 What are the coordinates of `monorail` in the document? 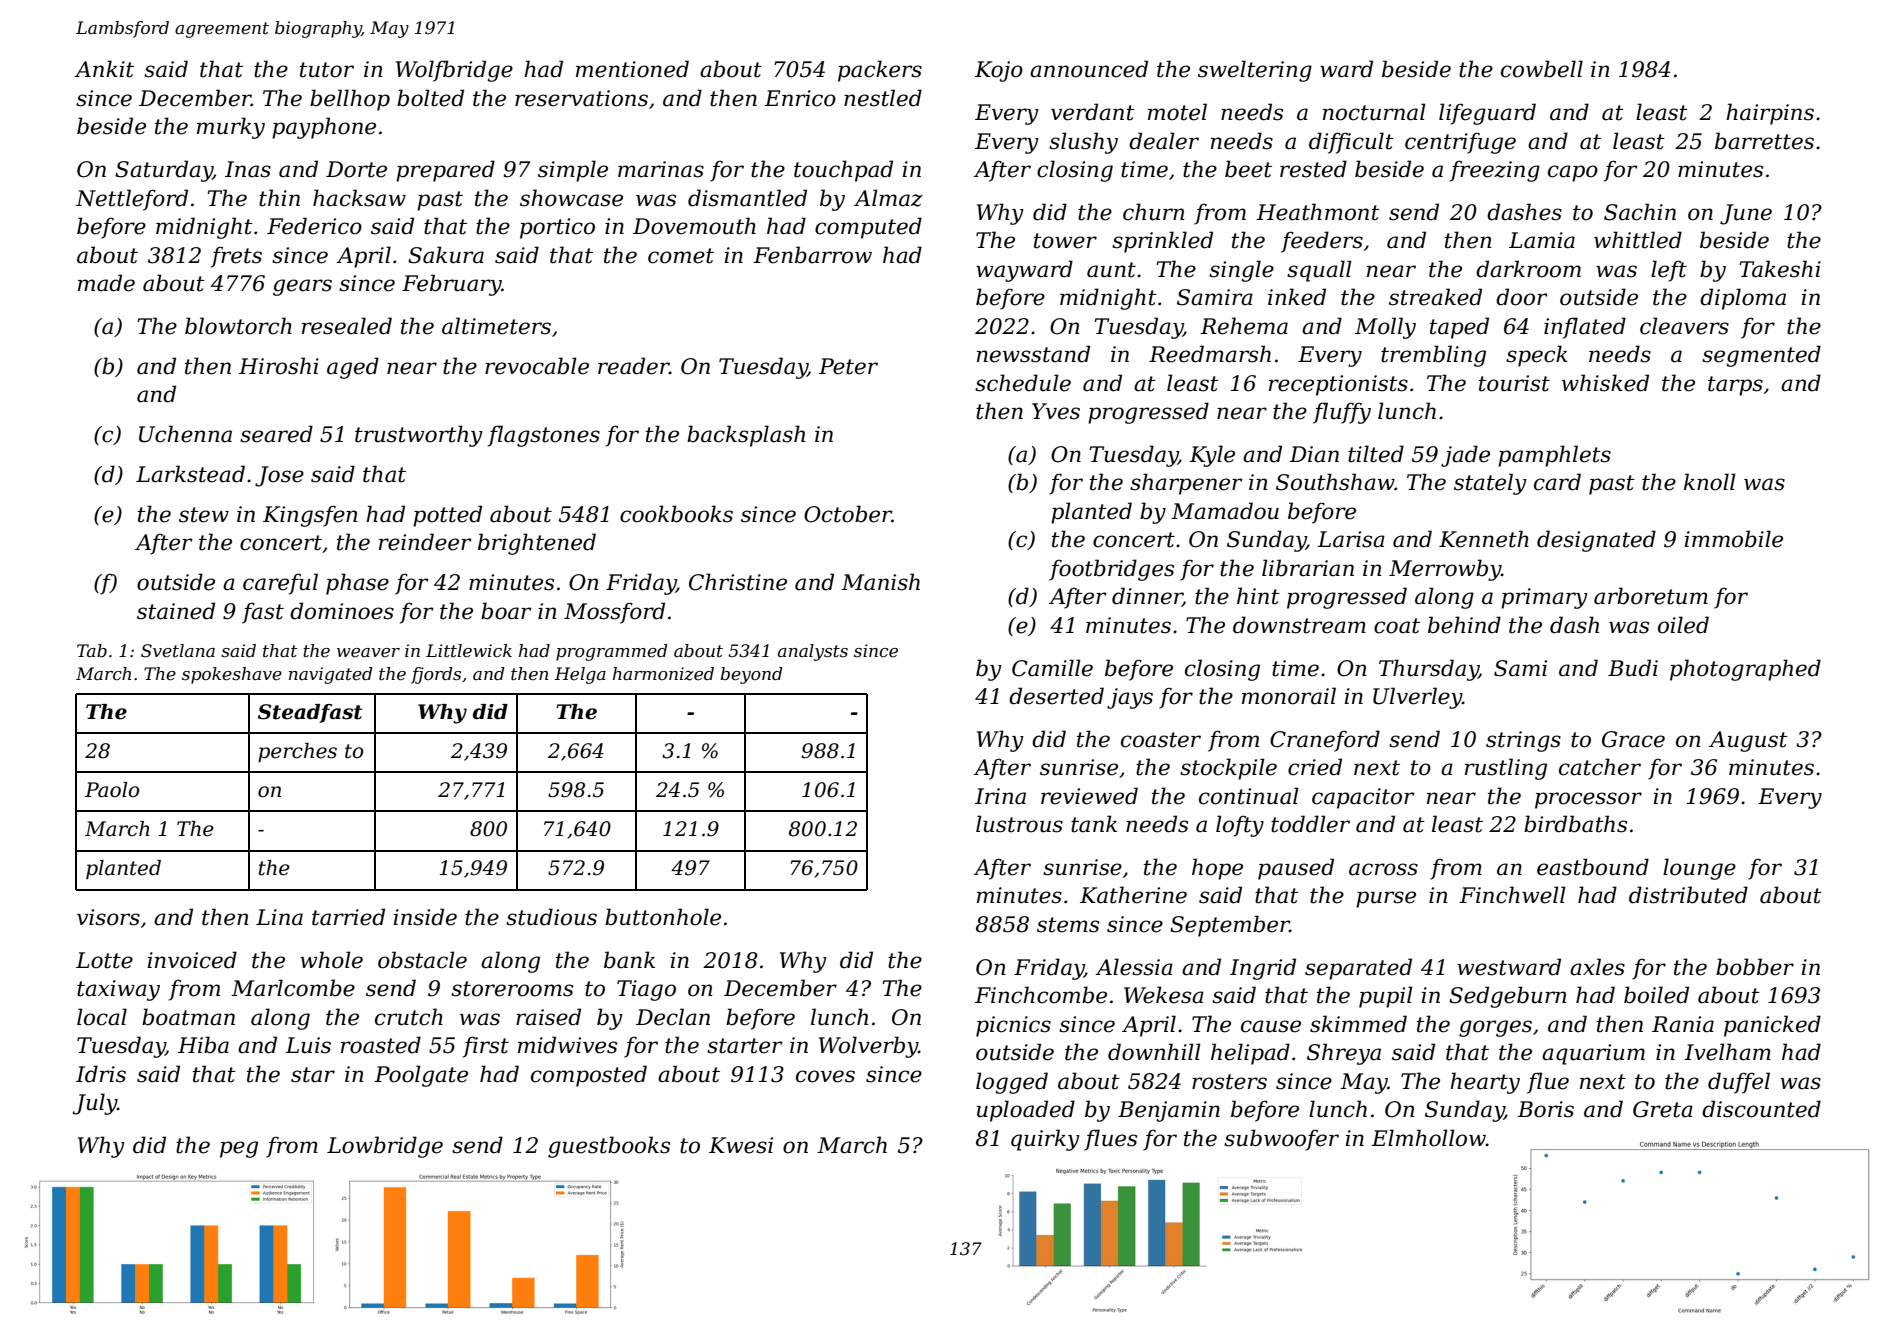 It's located at (1289, 696).
